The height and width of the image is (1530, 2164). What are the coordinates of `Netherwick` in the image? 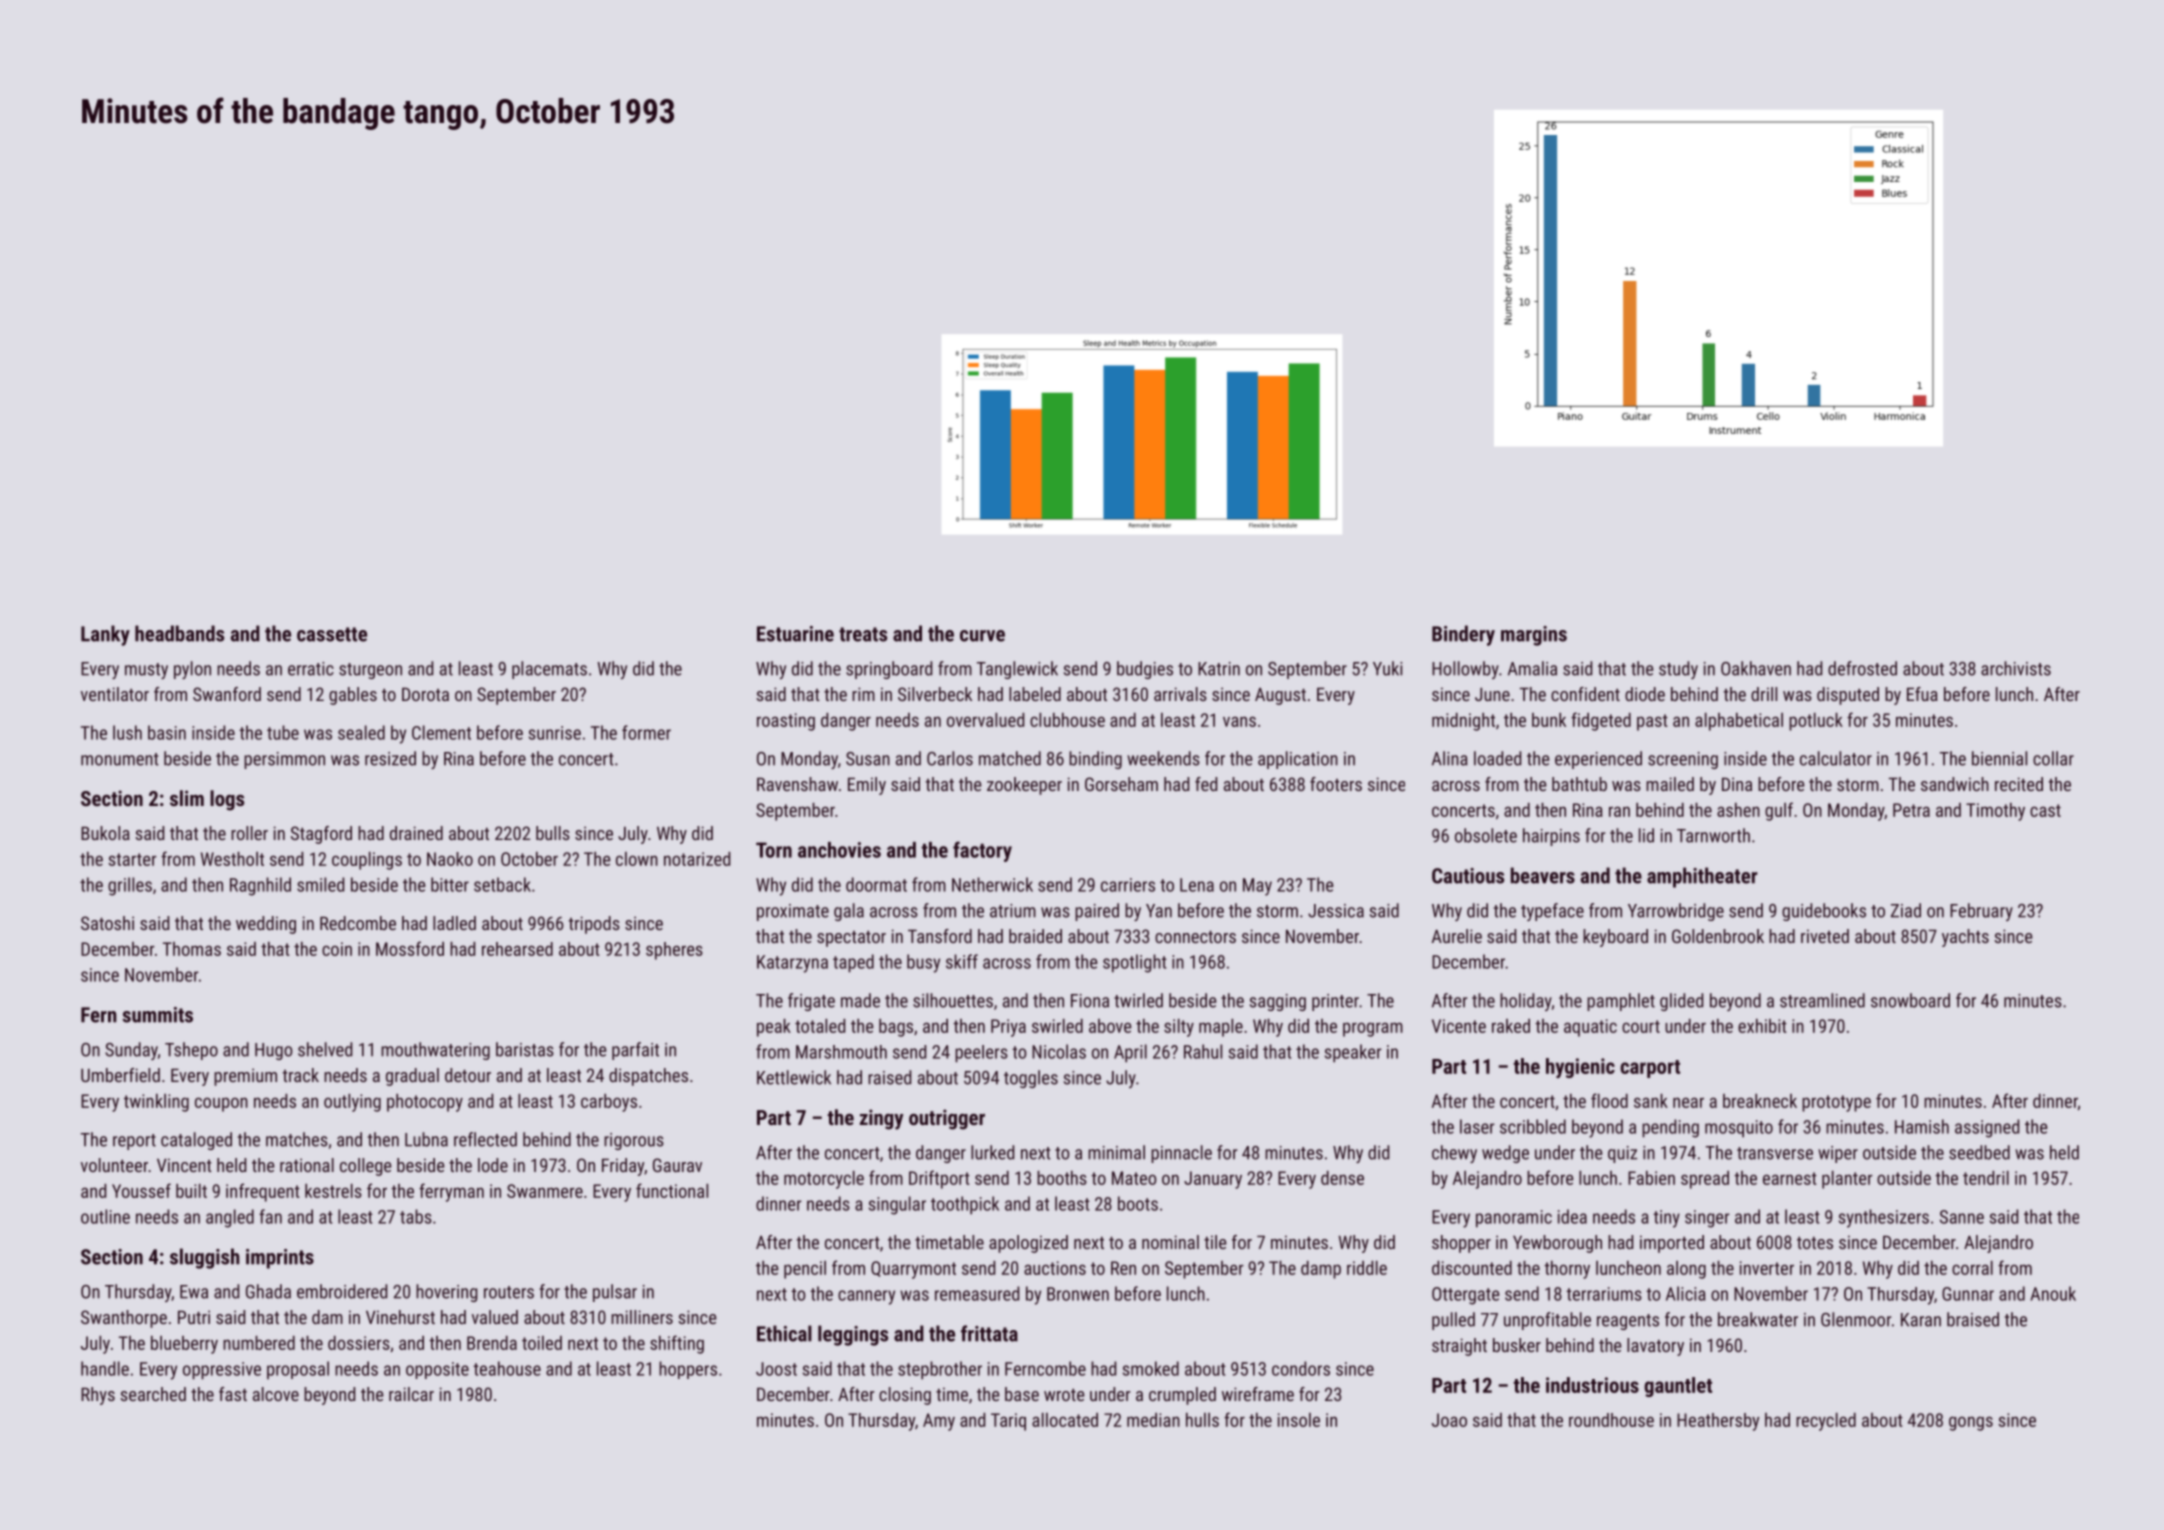 It's located at (992, 884).
